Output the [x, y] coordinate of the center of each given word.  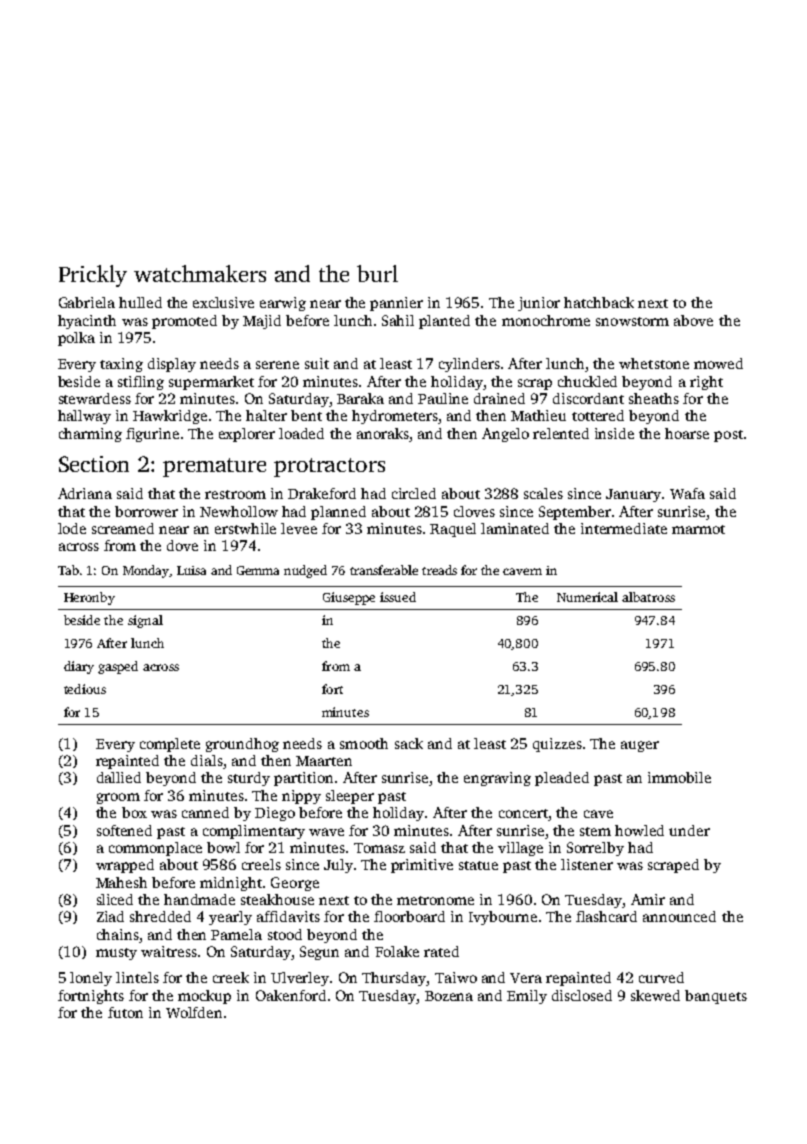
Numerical [587, 597]
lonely [91, 979]
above [693, 320]
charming [90, 435]
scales [543, 493]
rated [441, 951]
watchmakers [200, 273]
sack [409, 743]
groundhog [242, 745]
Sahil [398, 320]
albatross [648, 597]
